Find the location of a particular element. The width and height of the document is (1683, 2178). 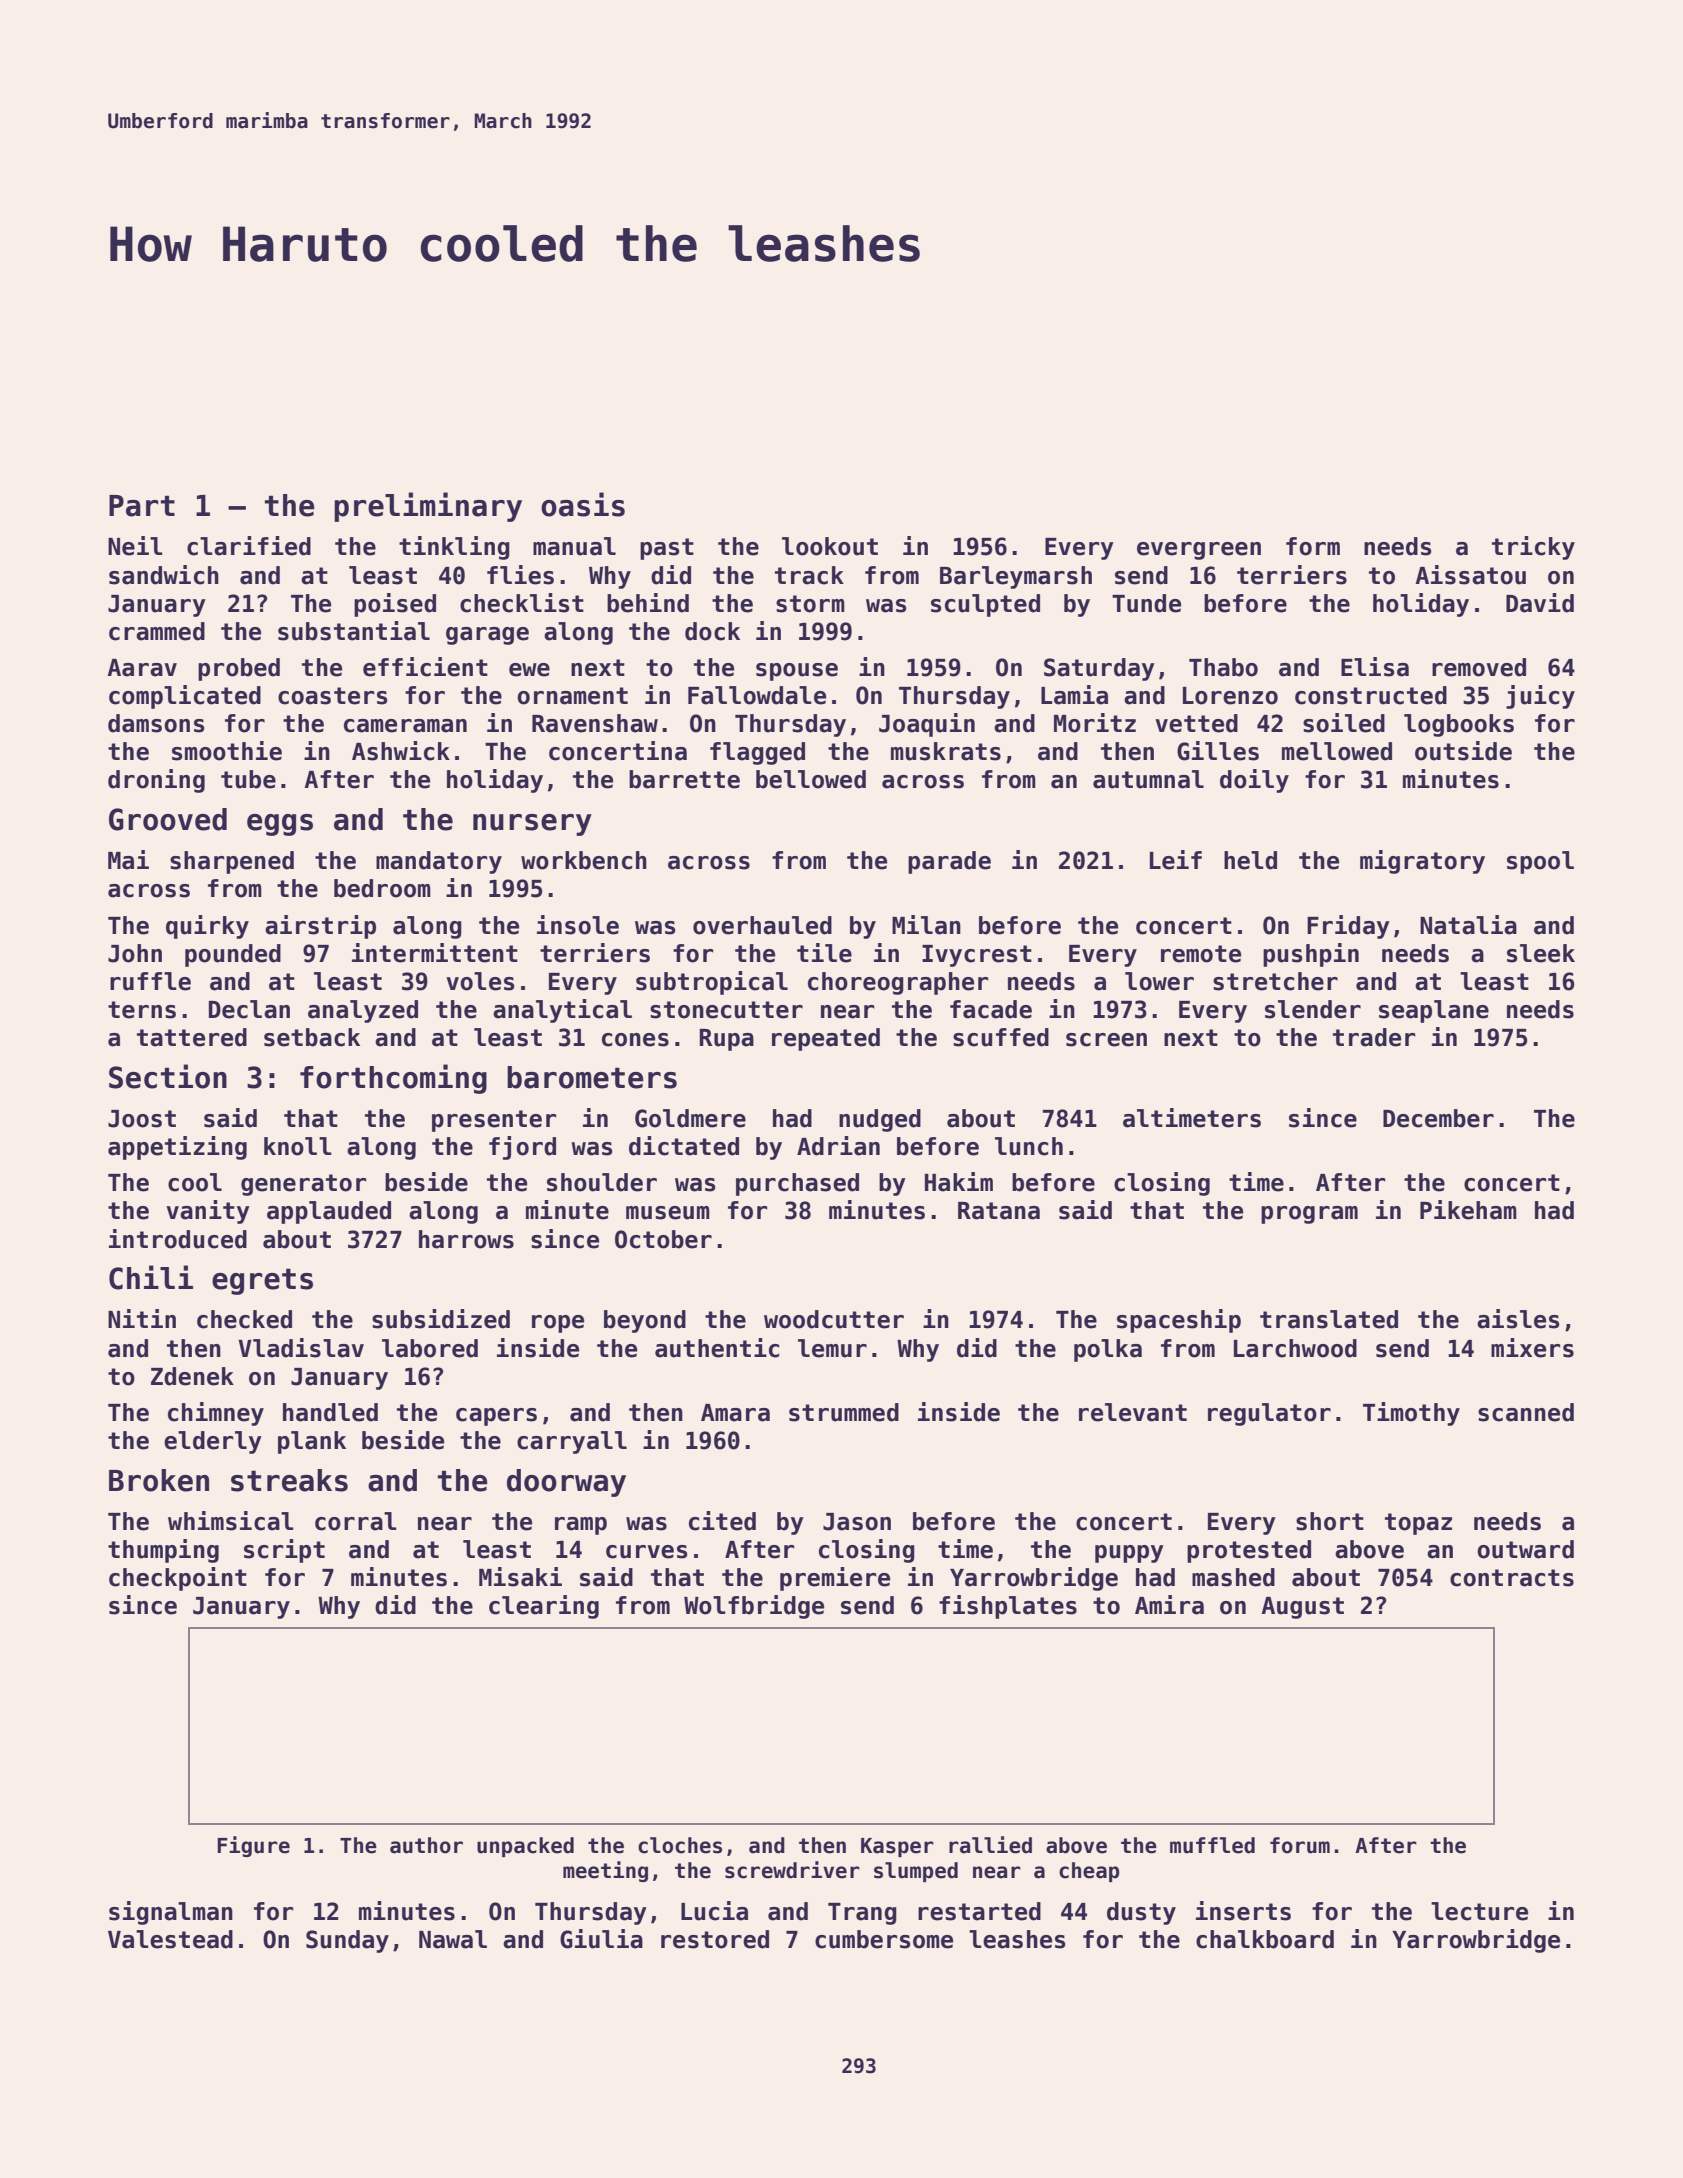

cumbersome is located at coordinates (884, 1939).
